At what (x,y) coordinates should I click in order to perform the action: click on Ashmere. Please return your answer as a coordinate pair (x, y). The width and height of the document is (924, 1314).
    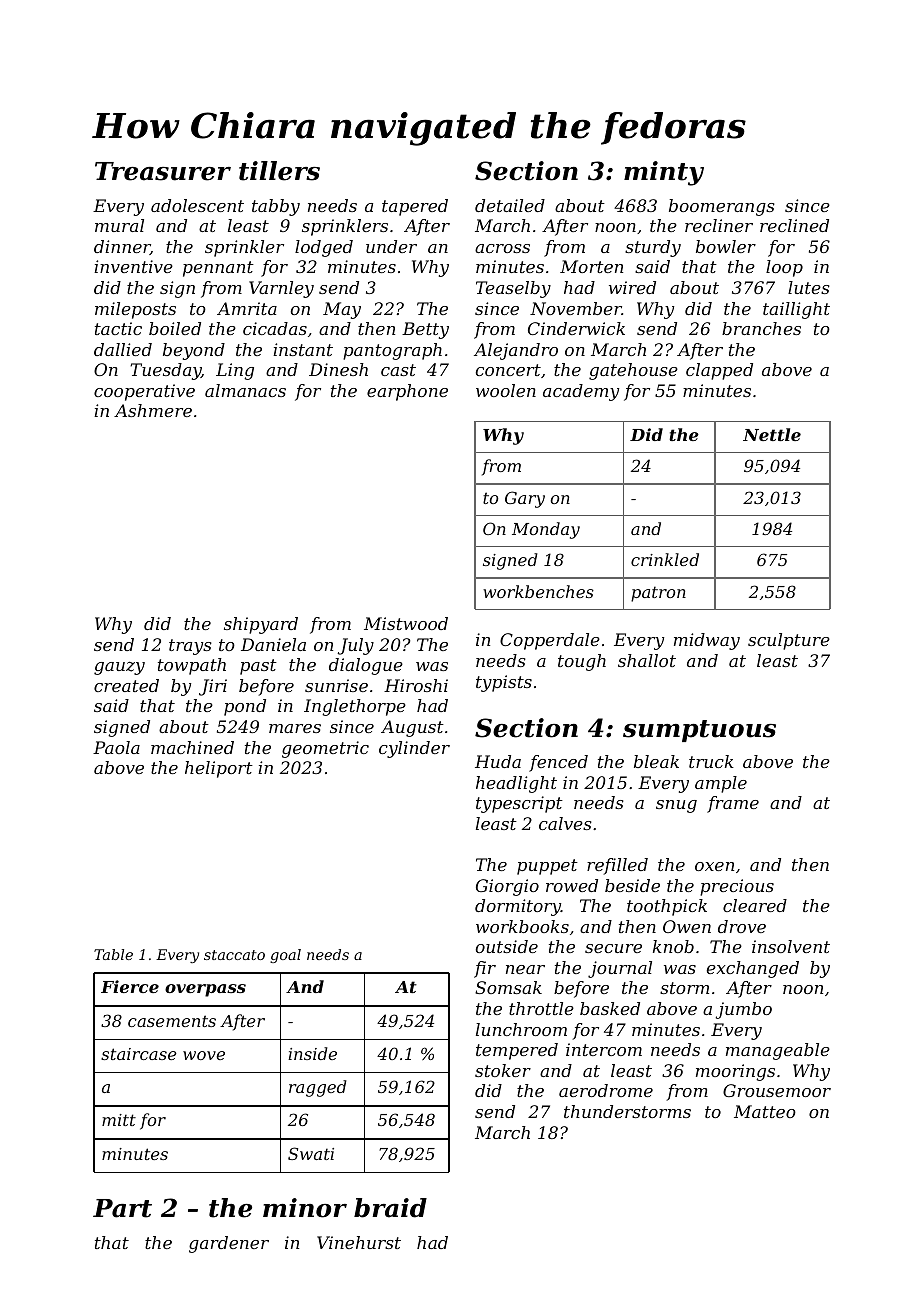
    Looking at the image, I should click on (153, 410).
